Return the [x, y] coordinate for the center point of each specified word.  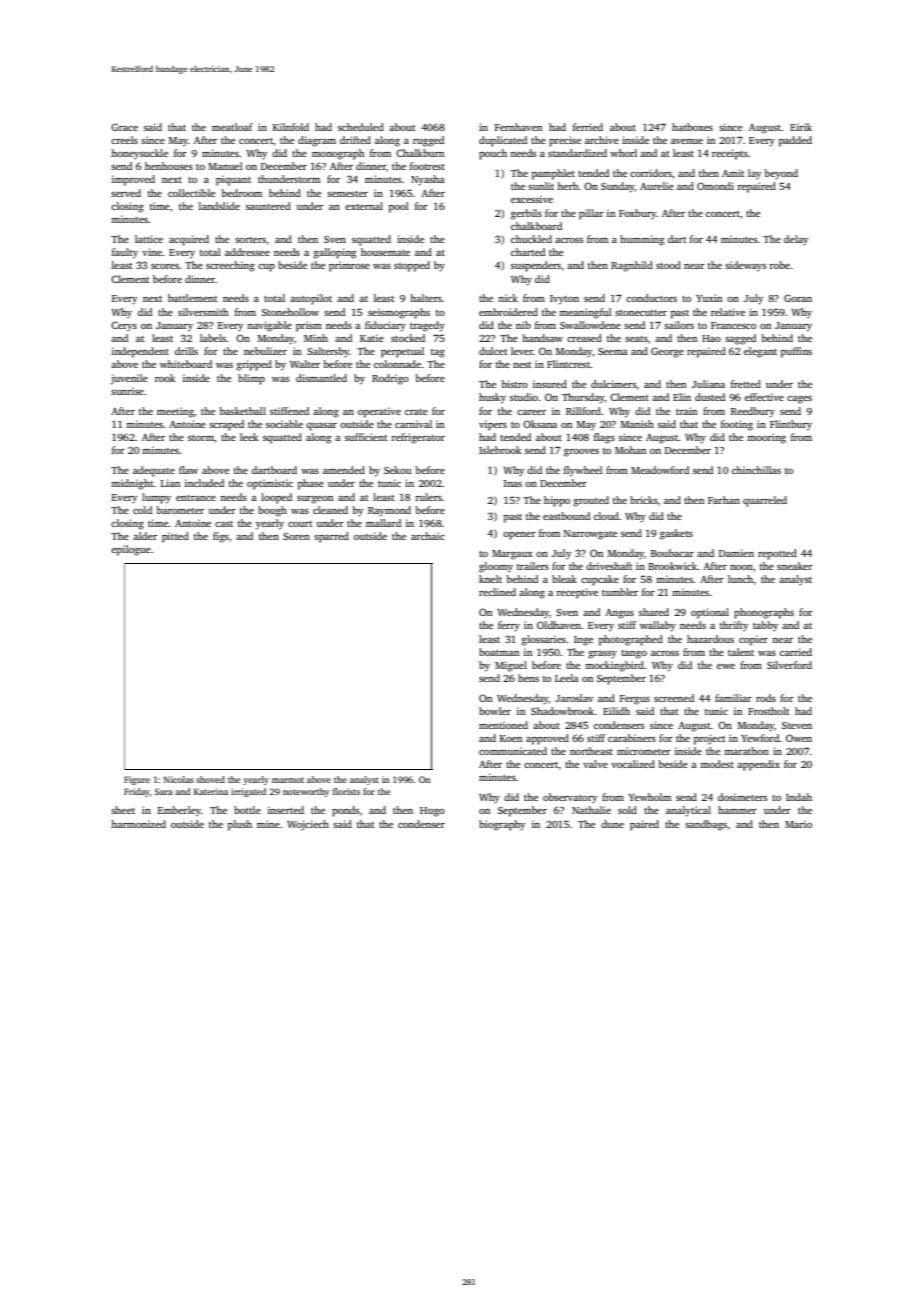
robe [780, 265]
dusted [710, 397]
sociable [284, 424]
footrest [427, 166]
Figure [137, 780]
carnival [413, 424]
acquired [189, 240]
